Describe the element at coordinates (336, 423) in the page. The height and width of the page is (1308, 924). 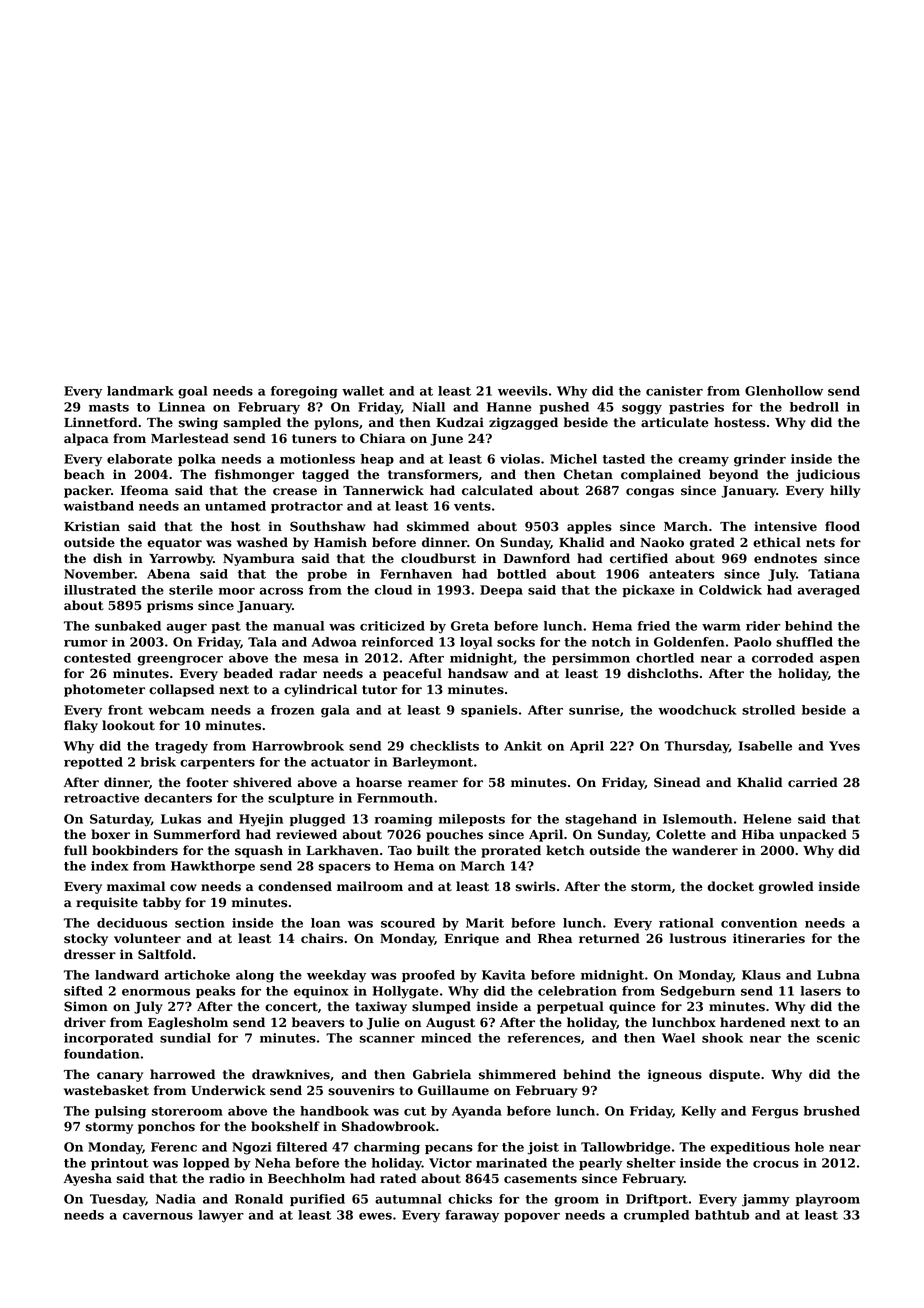
I see `pylons` at that location.
